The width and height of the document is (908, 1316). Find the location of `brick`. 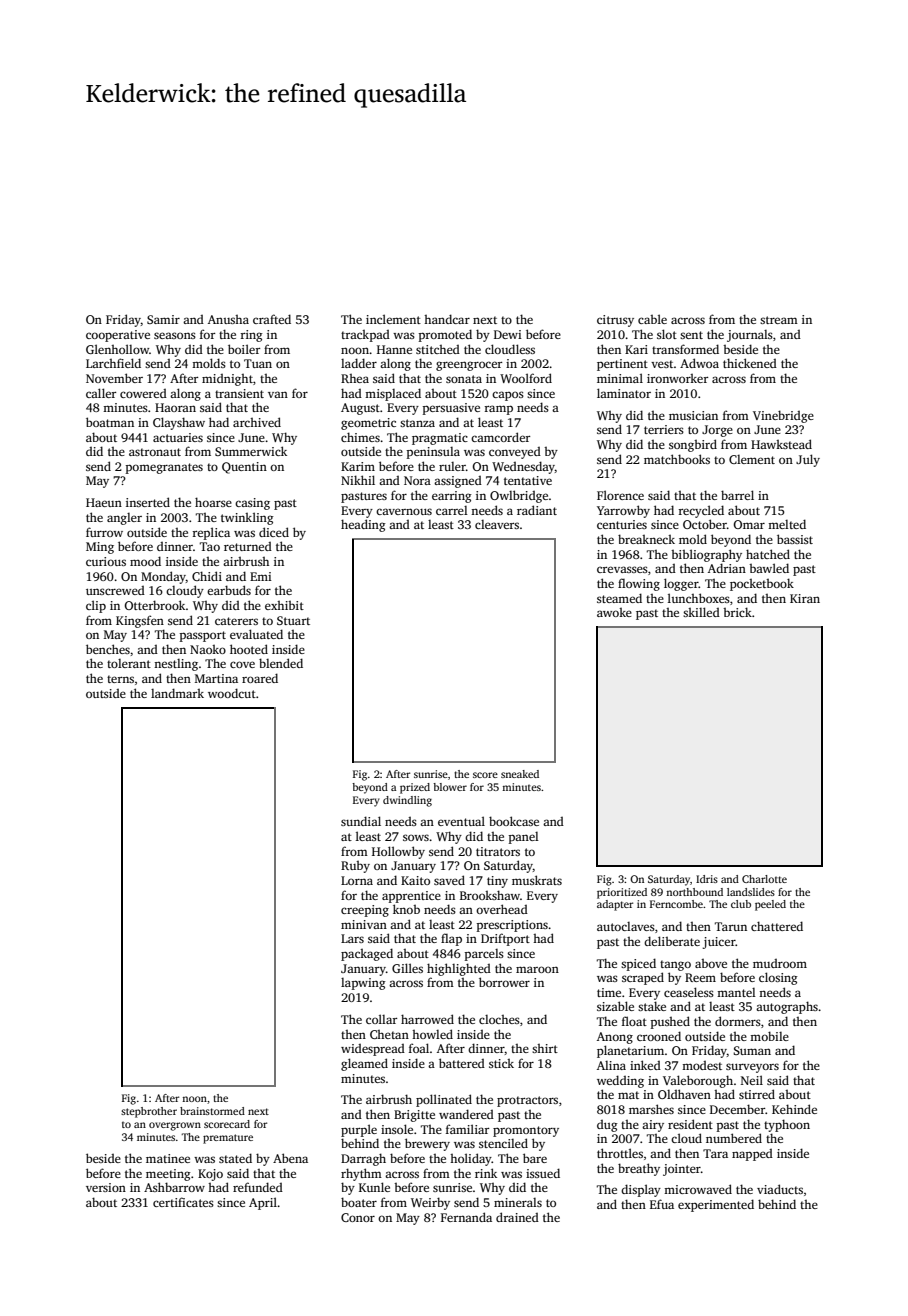

brick is located at coordinates (737, 612).
